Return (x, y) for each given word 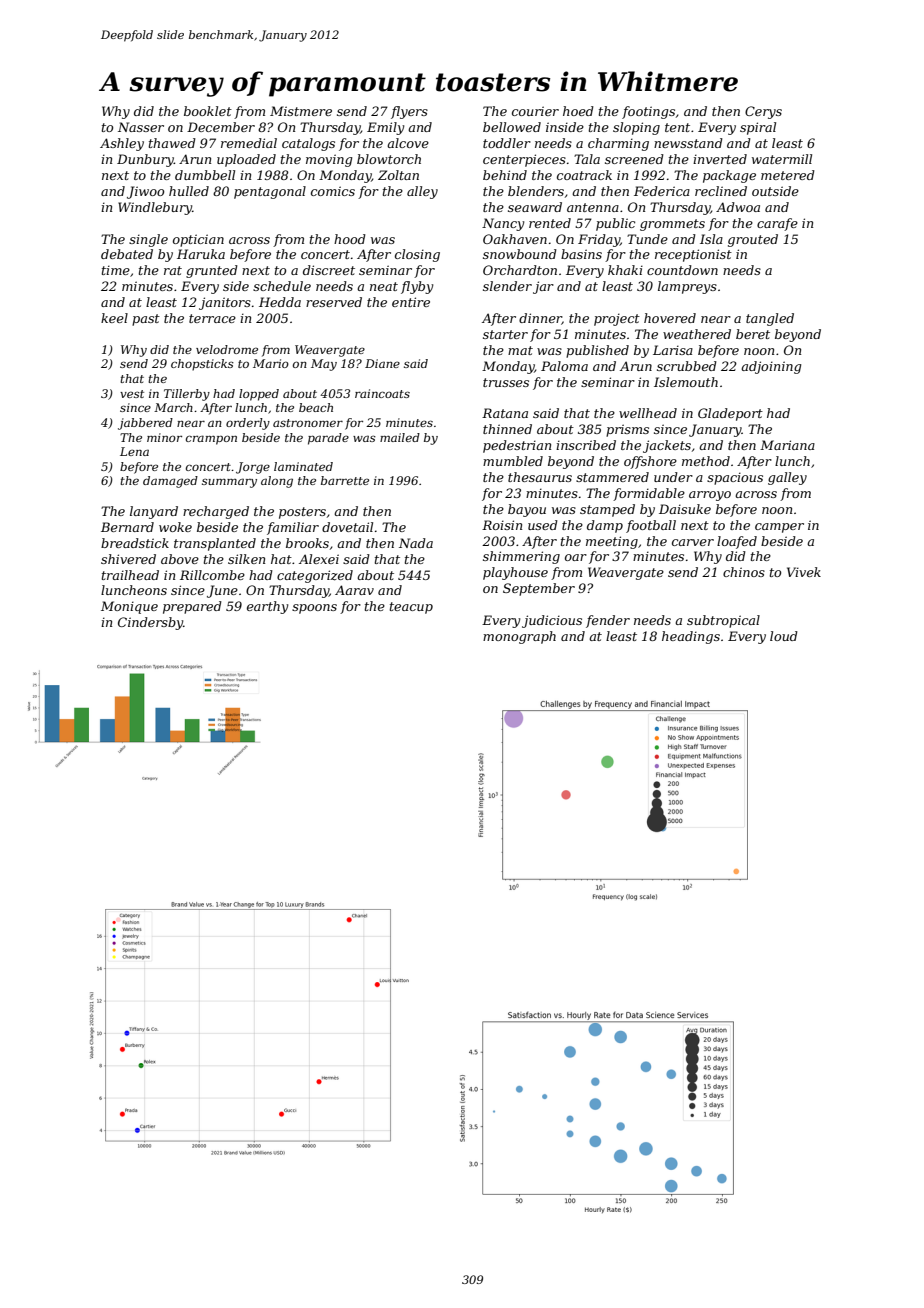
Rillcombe (212, 575)
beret (753, 334)
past (146, 320)
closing (417, 255)
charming (618, 144)
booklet (208, 111)
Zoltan (398, 175)
